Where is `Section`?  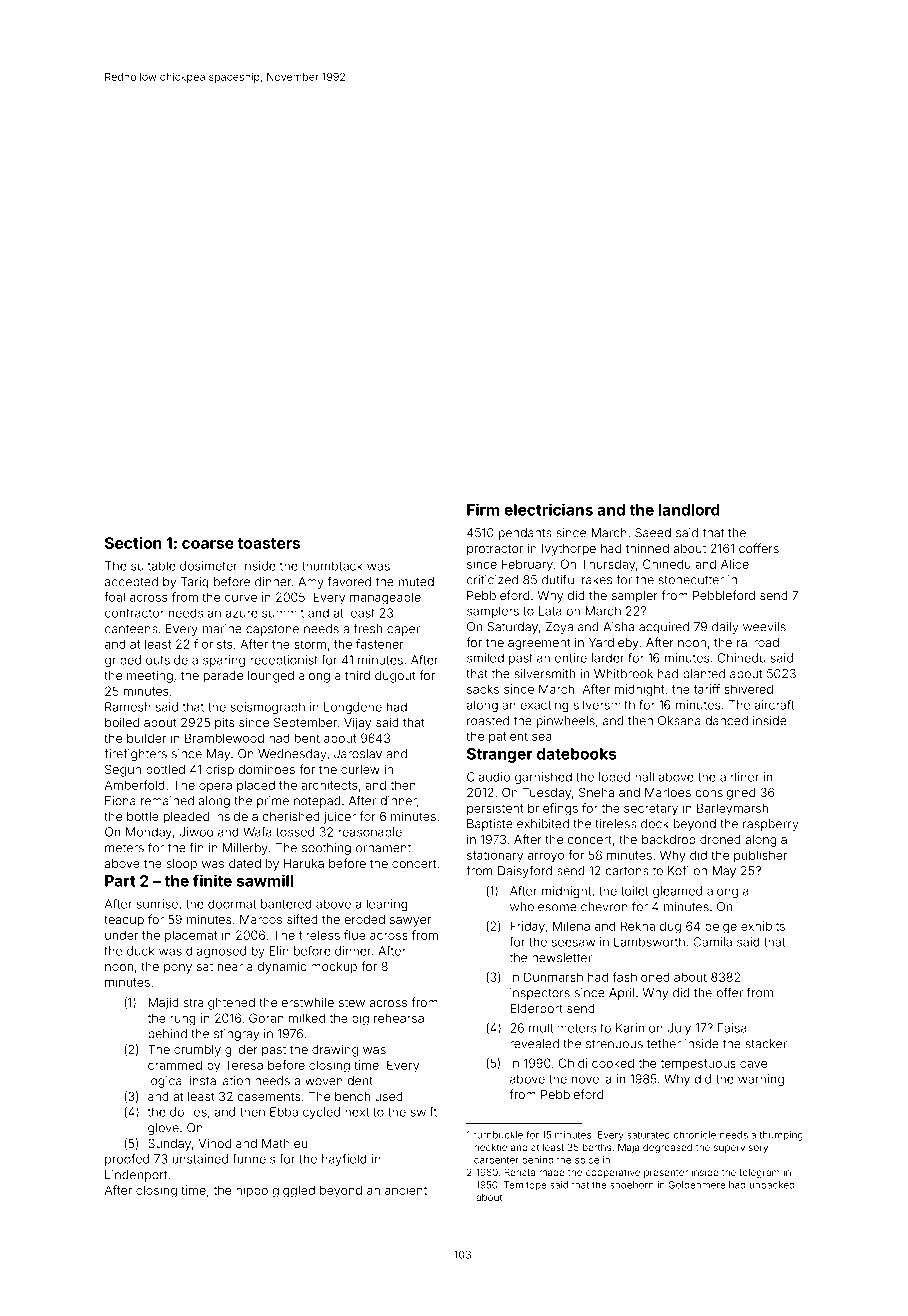 Section is located at coordinates (133, 543).
